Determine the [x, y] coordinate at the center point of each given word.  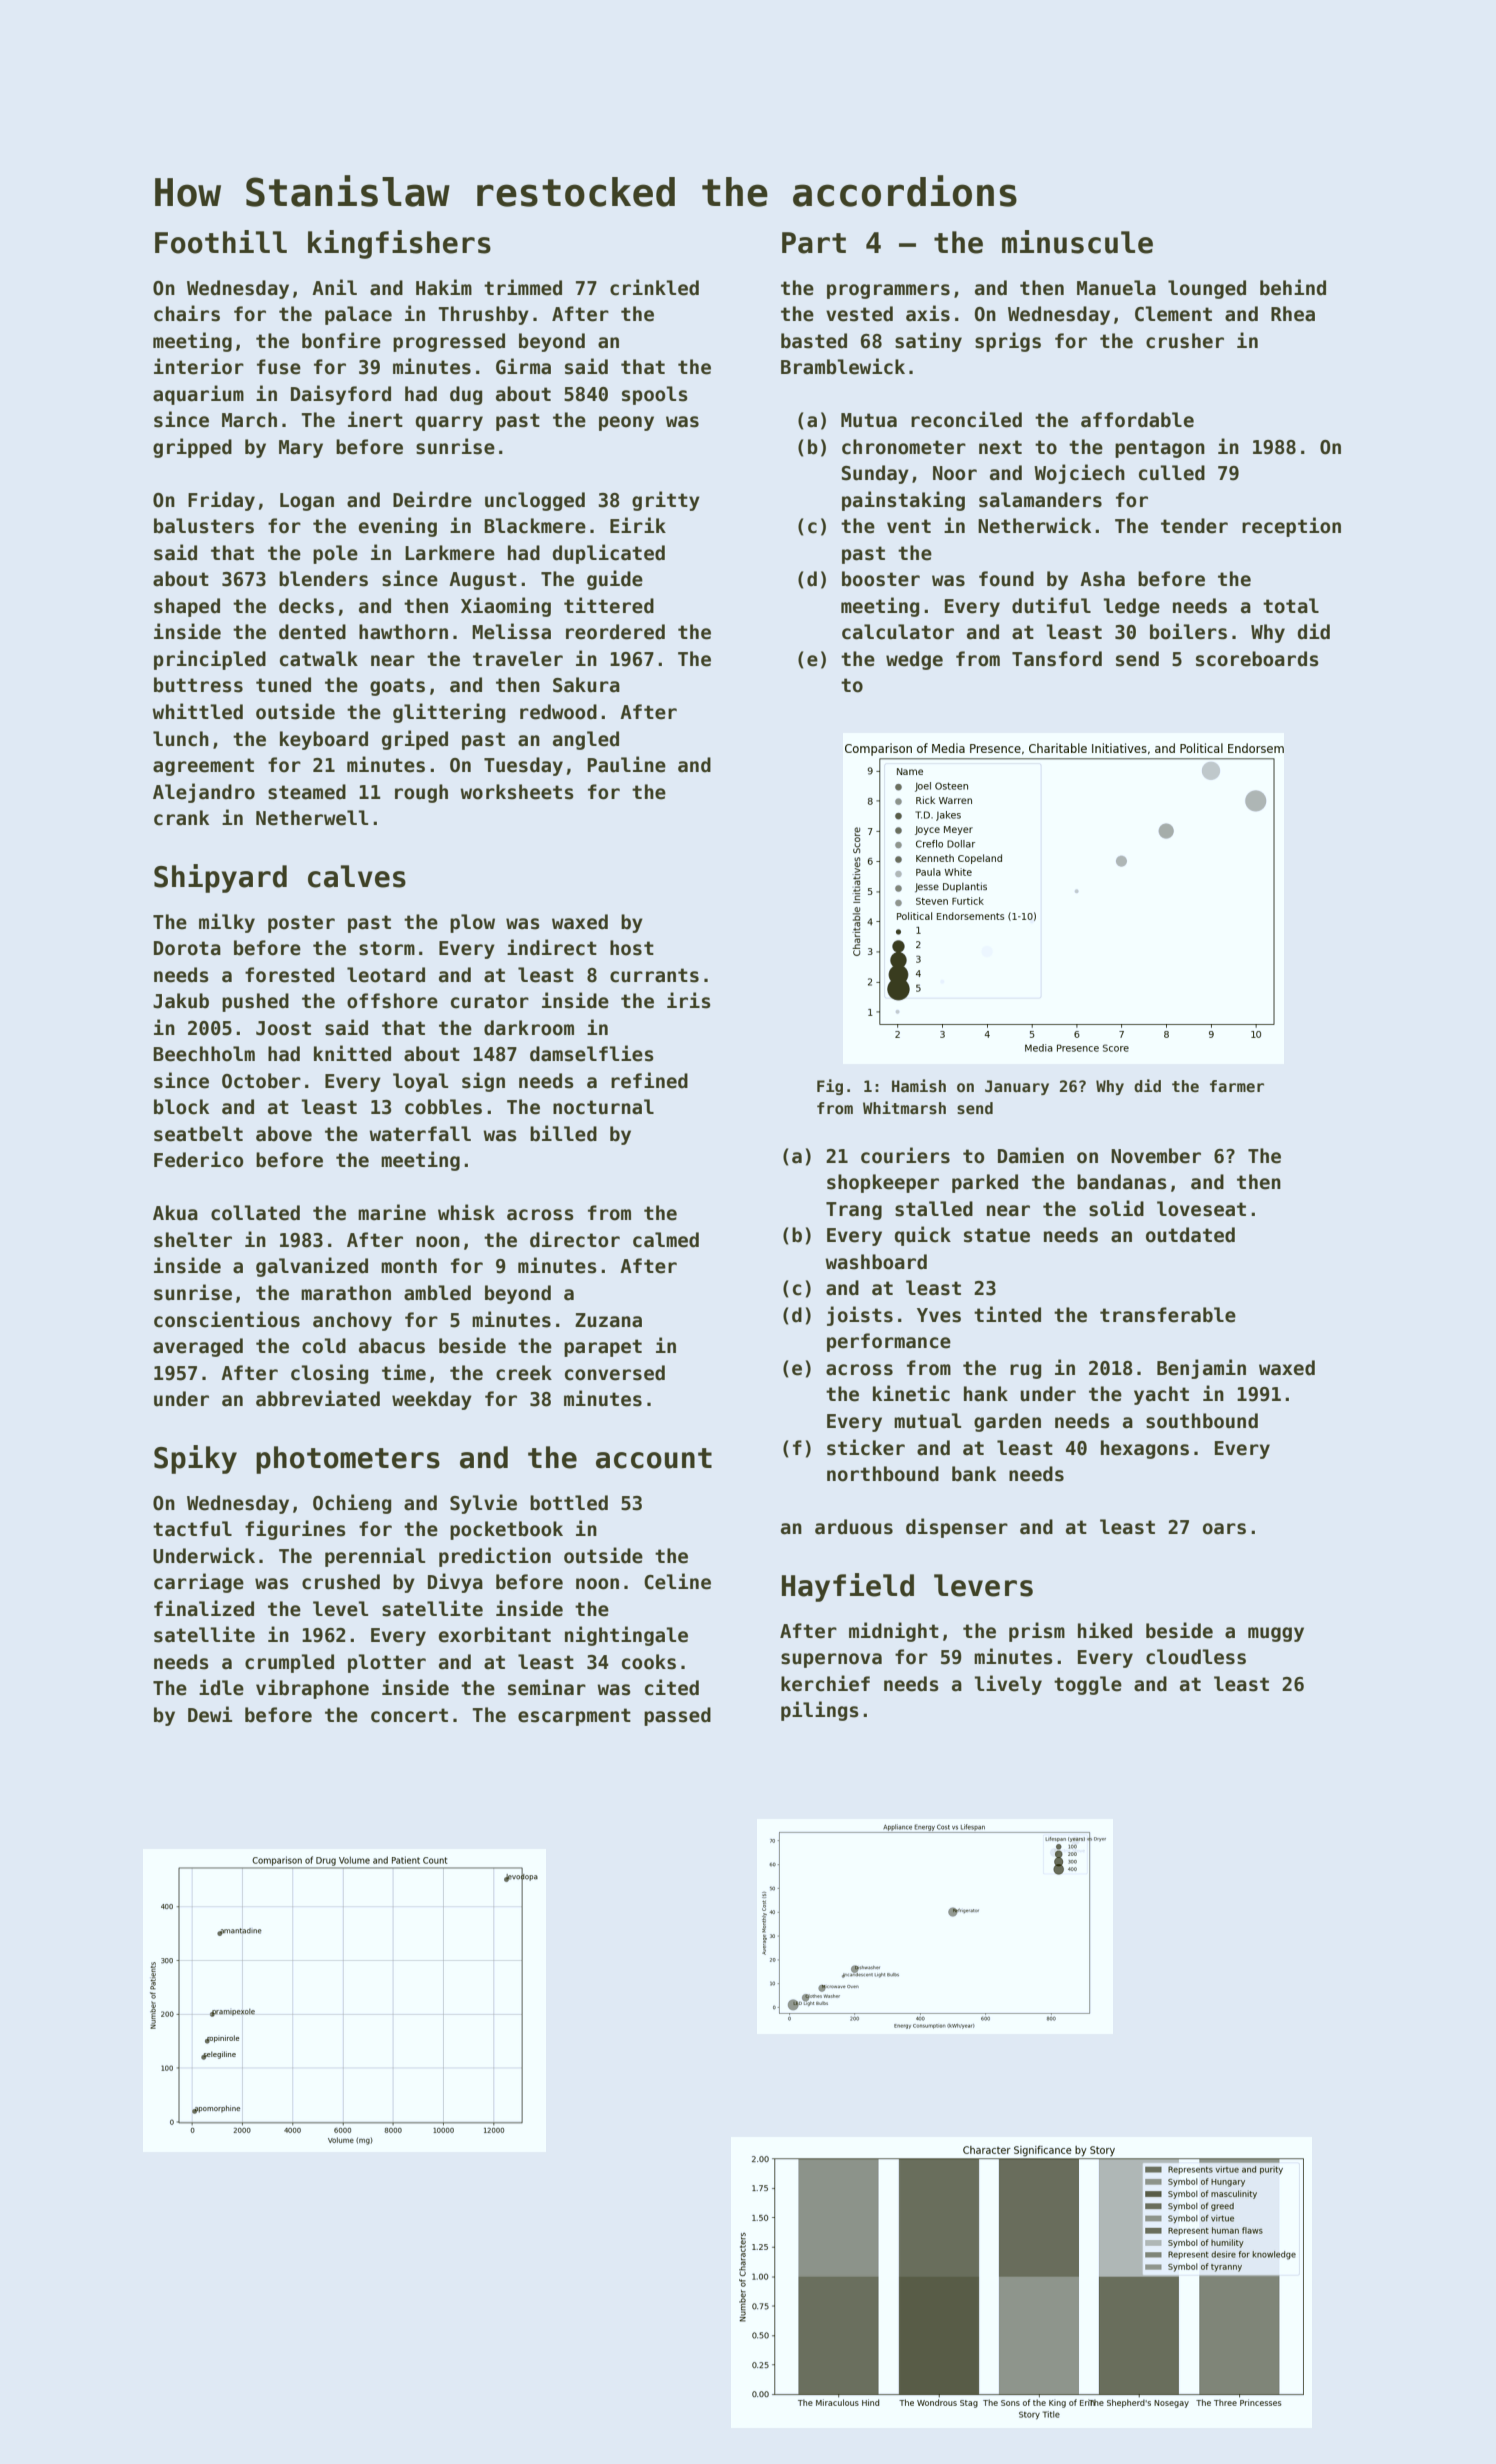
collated [255, 1213]
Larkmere [450, 553]
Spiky [195, 1459]
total [1291, 606]
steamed [307, 792]
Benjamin [1201, 1369]
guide [615, 580]
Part [814, 243]
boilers [1188, 631]
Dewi [210, 1714]
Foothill [221, 242]
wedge [914, 660]
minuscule [1077, 242]
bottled [569, 1503]
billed [563, 1133]
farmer [1237, 1086]
